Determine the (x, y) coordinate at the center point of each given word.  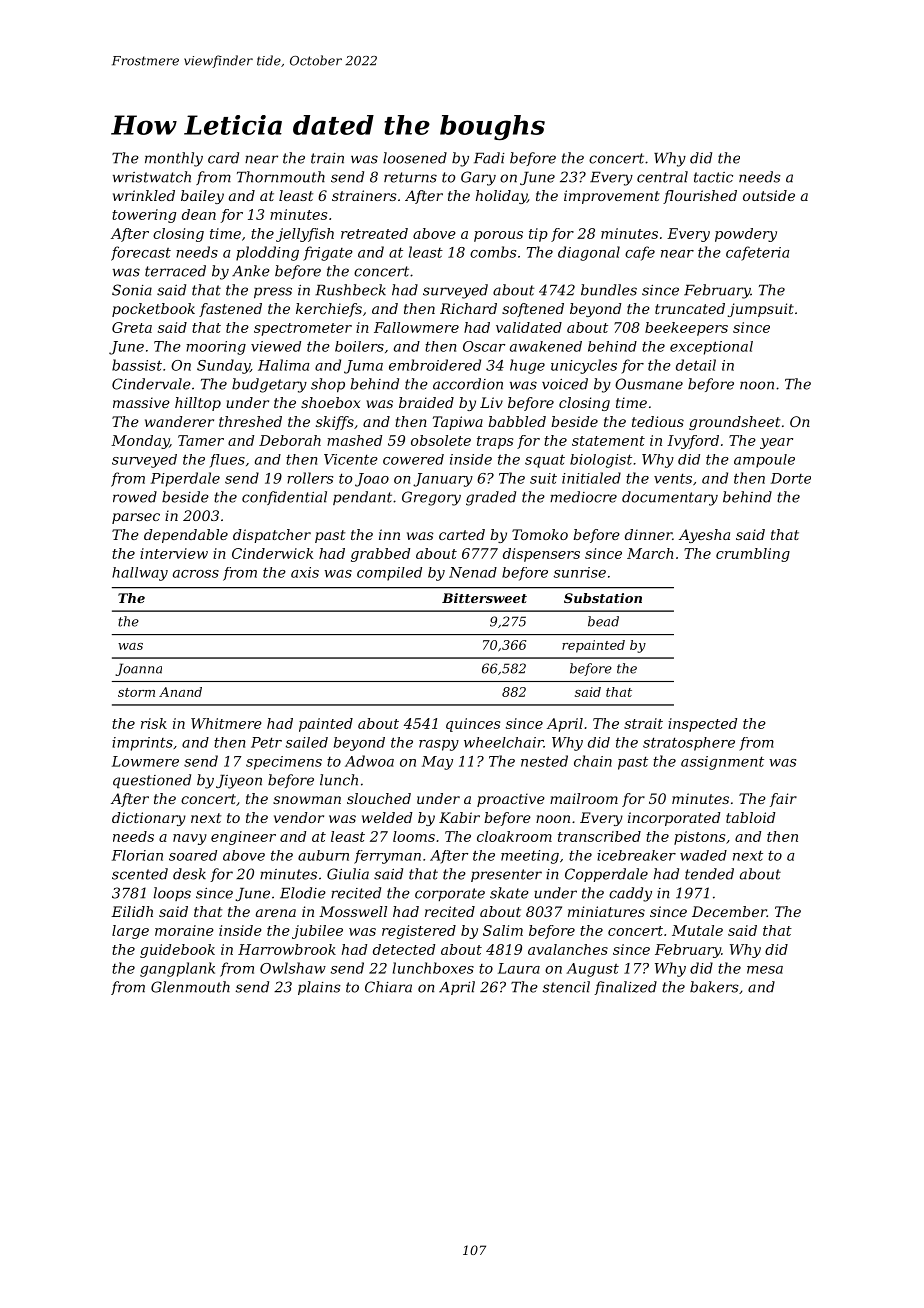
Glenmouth (190, 987)
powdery (746, 235)
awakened (546, 346)
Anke (251, 271)
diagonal (589, 253)
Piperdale (185, 479)
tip (538, 235)
